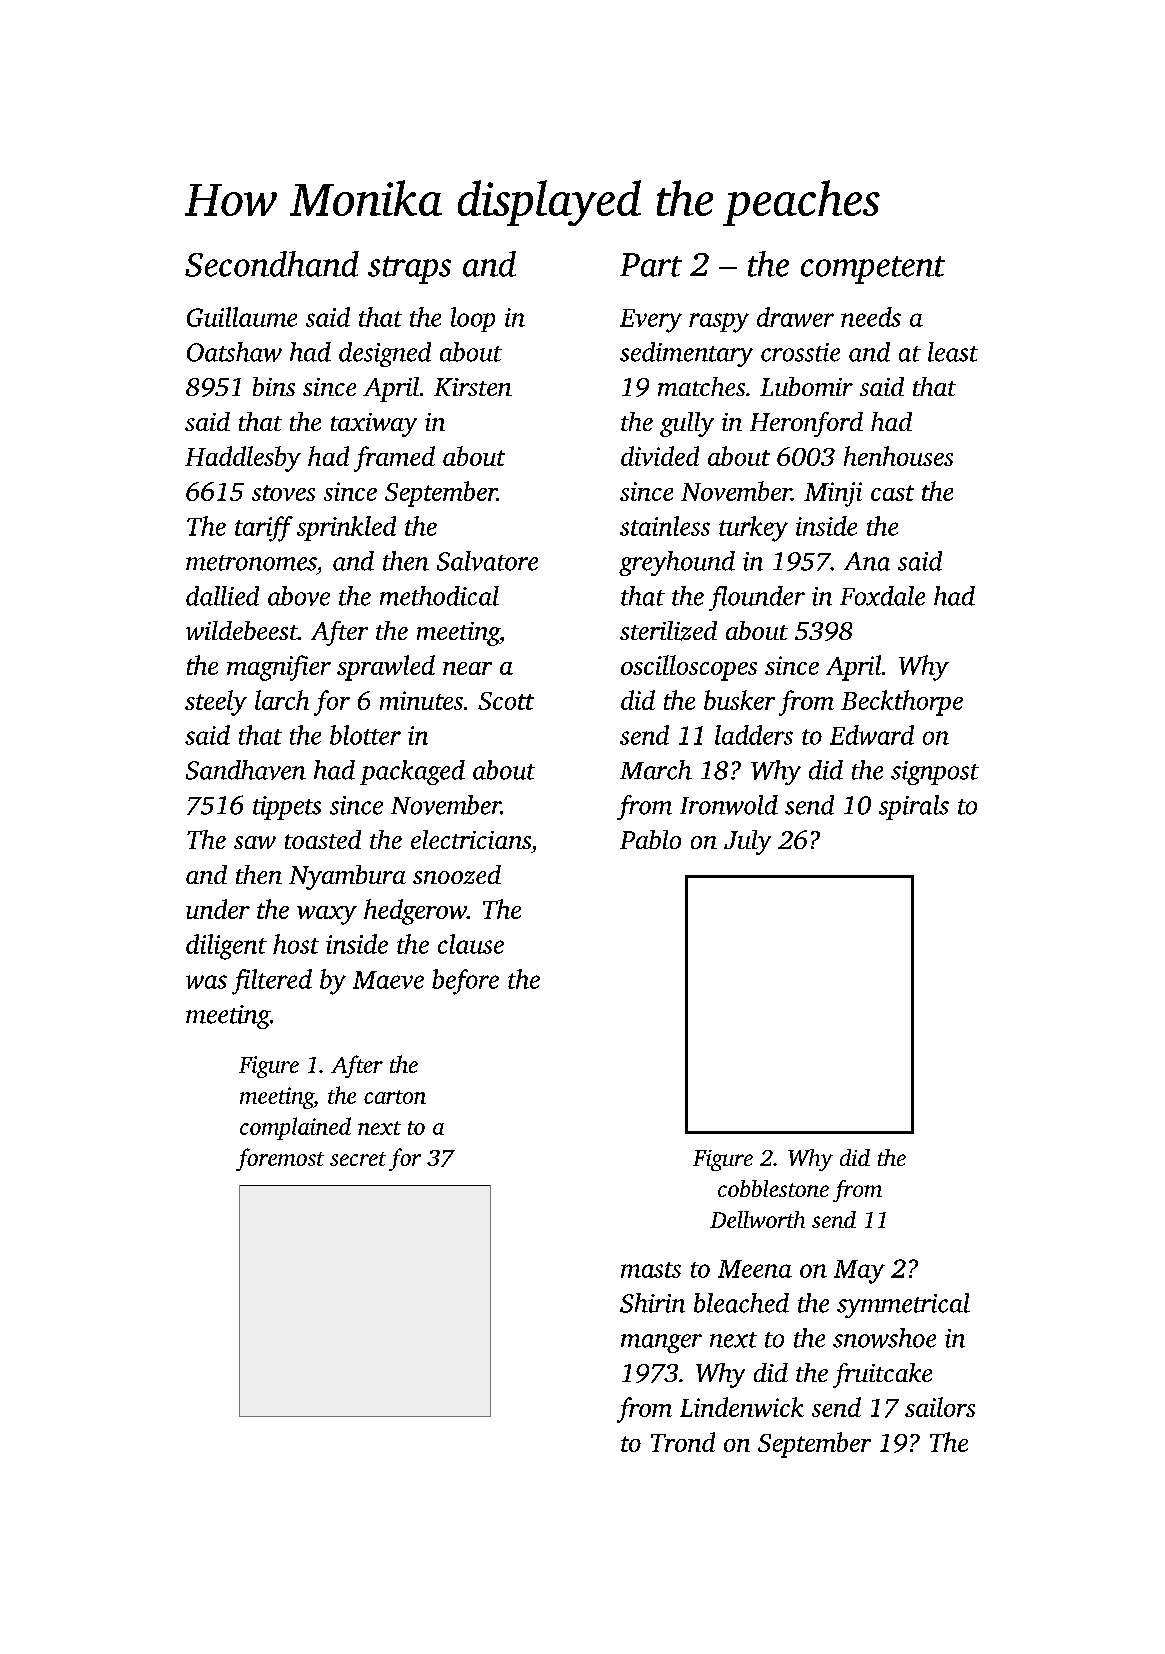 The height and width of the screenshot is (1654, 1165). I want to click on snoozed, so click(457, 874).
